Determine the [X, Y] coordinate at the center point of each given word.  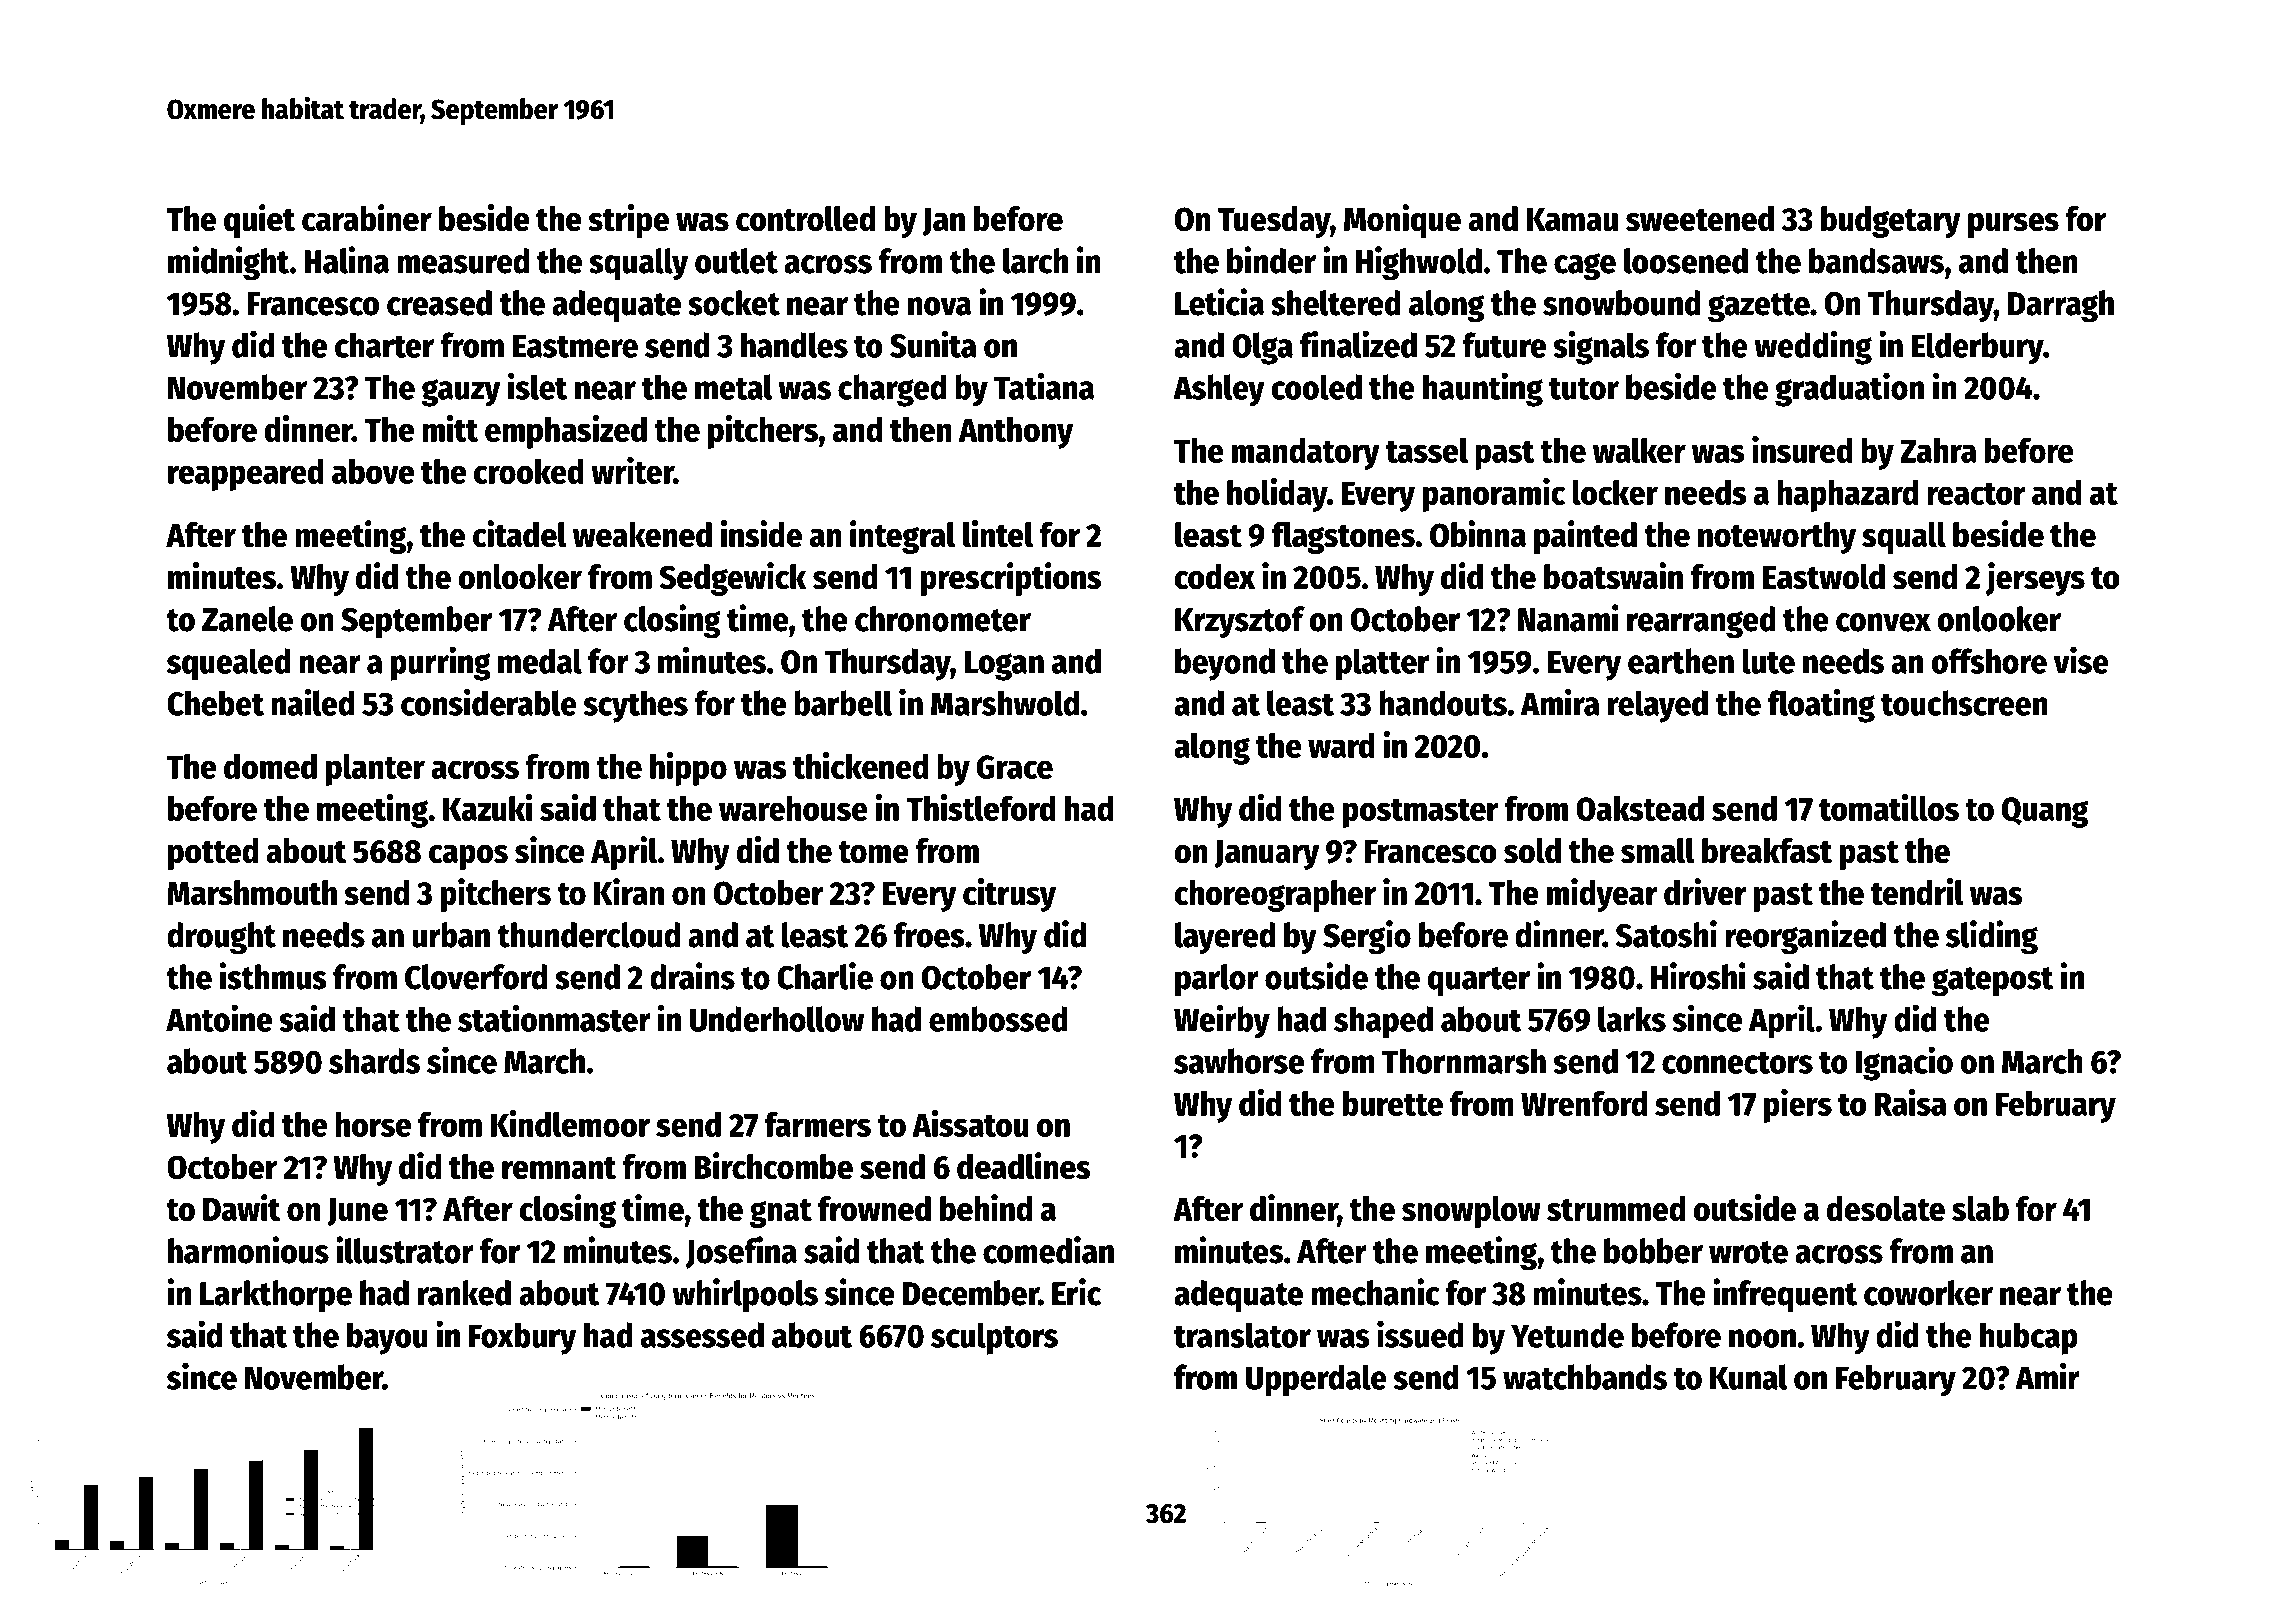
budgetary [1891, 222]
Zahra [1938, 450]
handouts [1443, 703]
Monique [1402, 221]
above [373, 471]
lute [1768, 661]
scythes [635, 706]
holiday [1277, 495]
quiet [259, 221]
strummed [1616, 1209]
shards [374, 1061]
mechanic [1375, 1292]
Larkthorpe [276, 1296]
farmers [818, 1124]
